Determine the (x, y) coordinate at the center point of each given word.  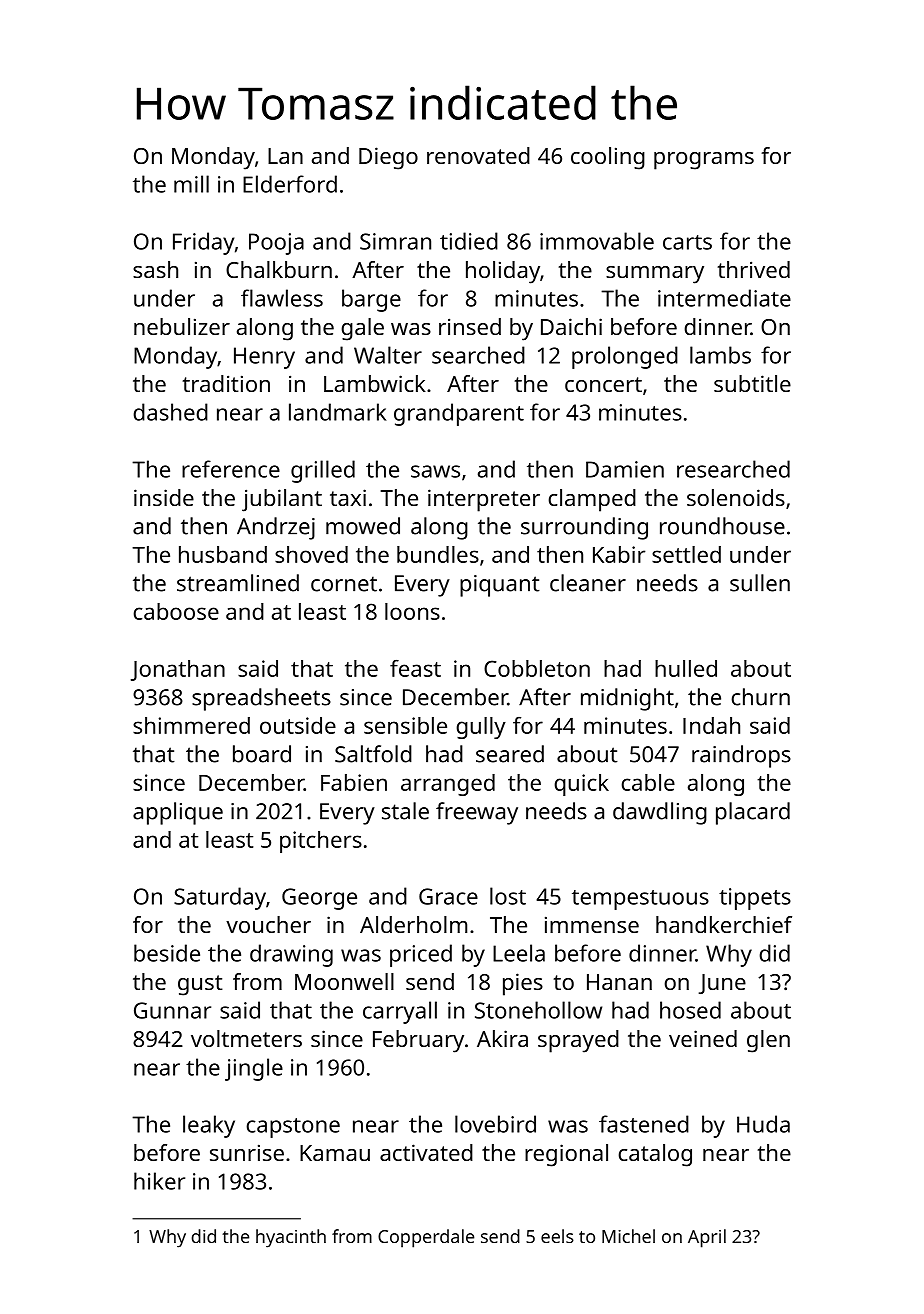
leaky (209, 1126)
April (707, 1238)
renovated (478, 155)
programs (704, 161)
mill (191, 184)
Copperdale (426, 1238)
